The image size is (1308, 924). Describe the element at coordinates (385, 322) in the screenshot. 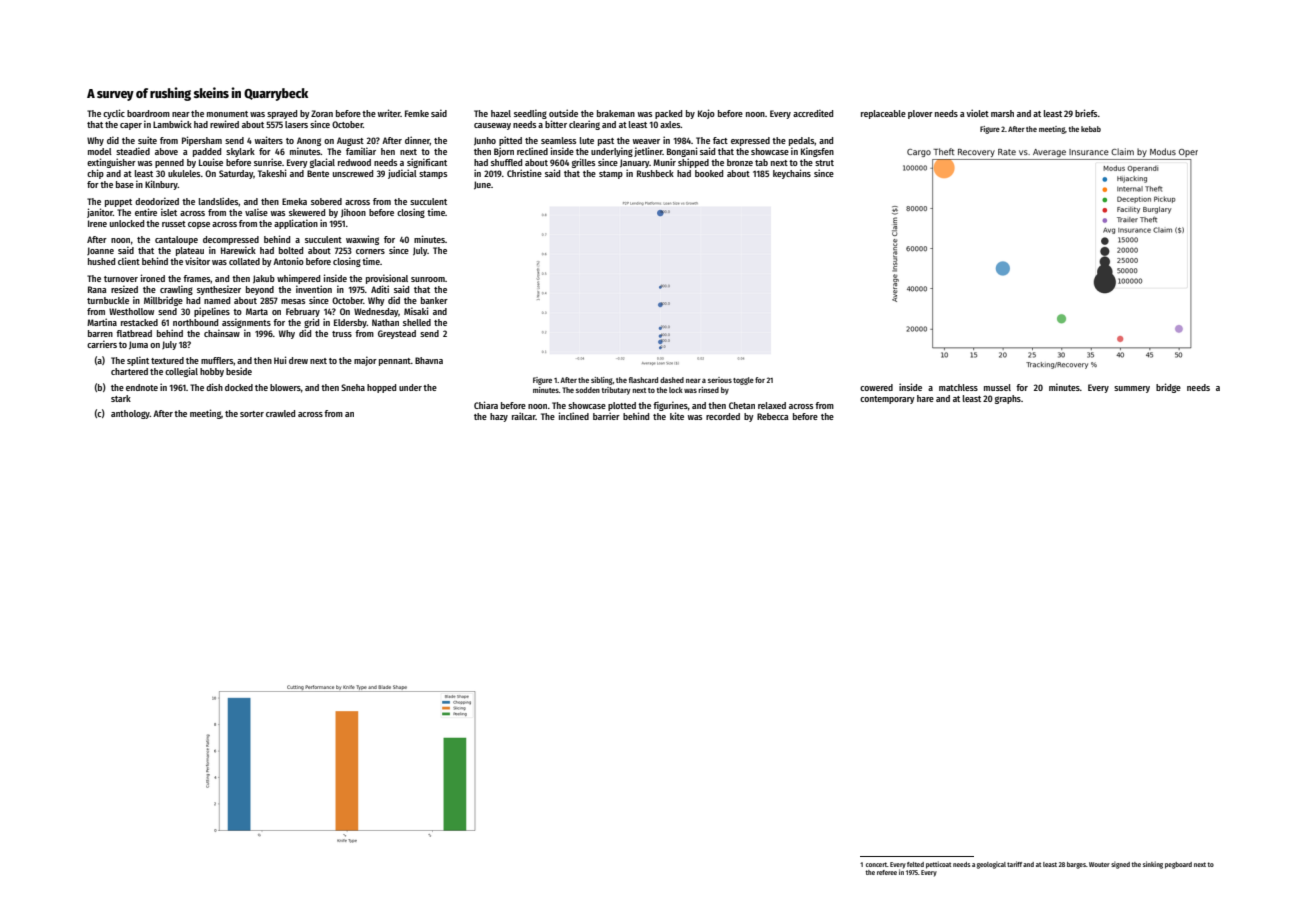

I see `Nathan` at that location.
